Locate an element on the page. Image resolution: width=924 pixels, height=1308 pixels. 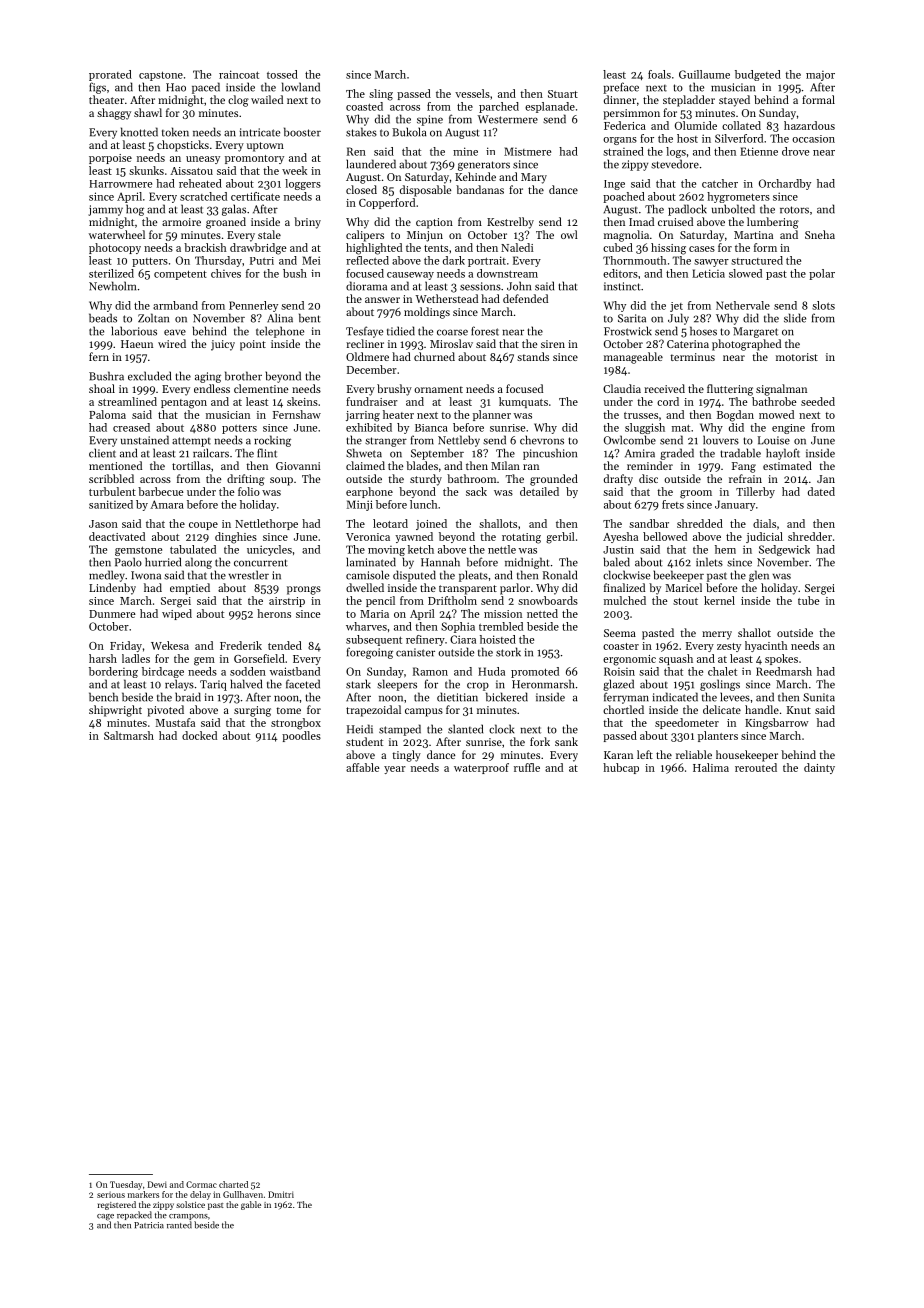
Ramon is located at coordinates (430, 671).
